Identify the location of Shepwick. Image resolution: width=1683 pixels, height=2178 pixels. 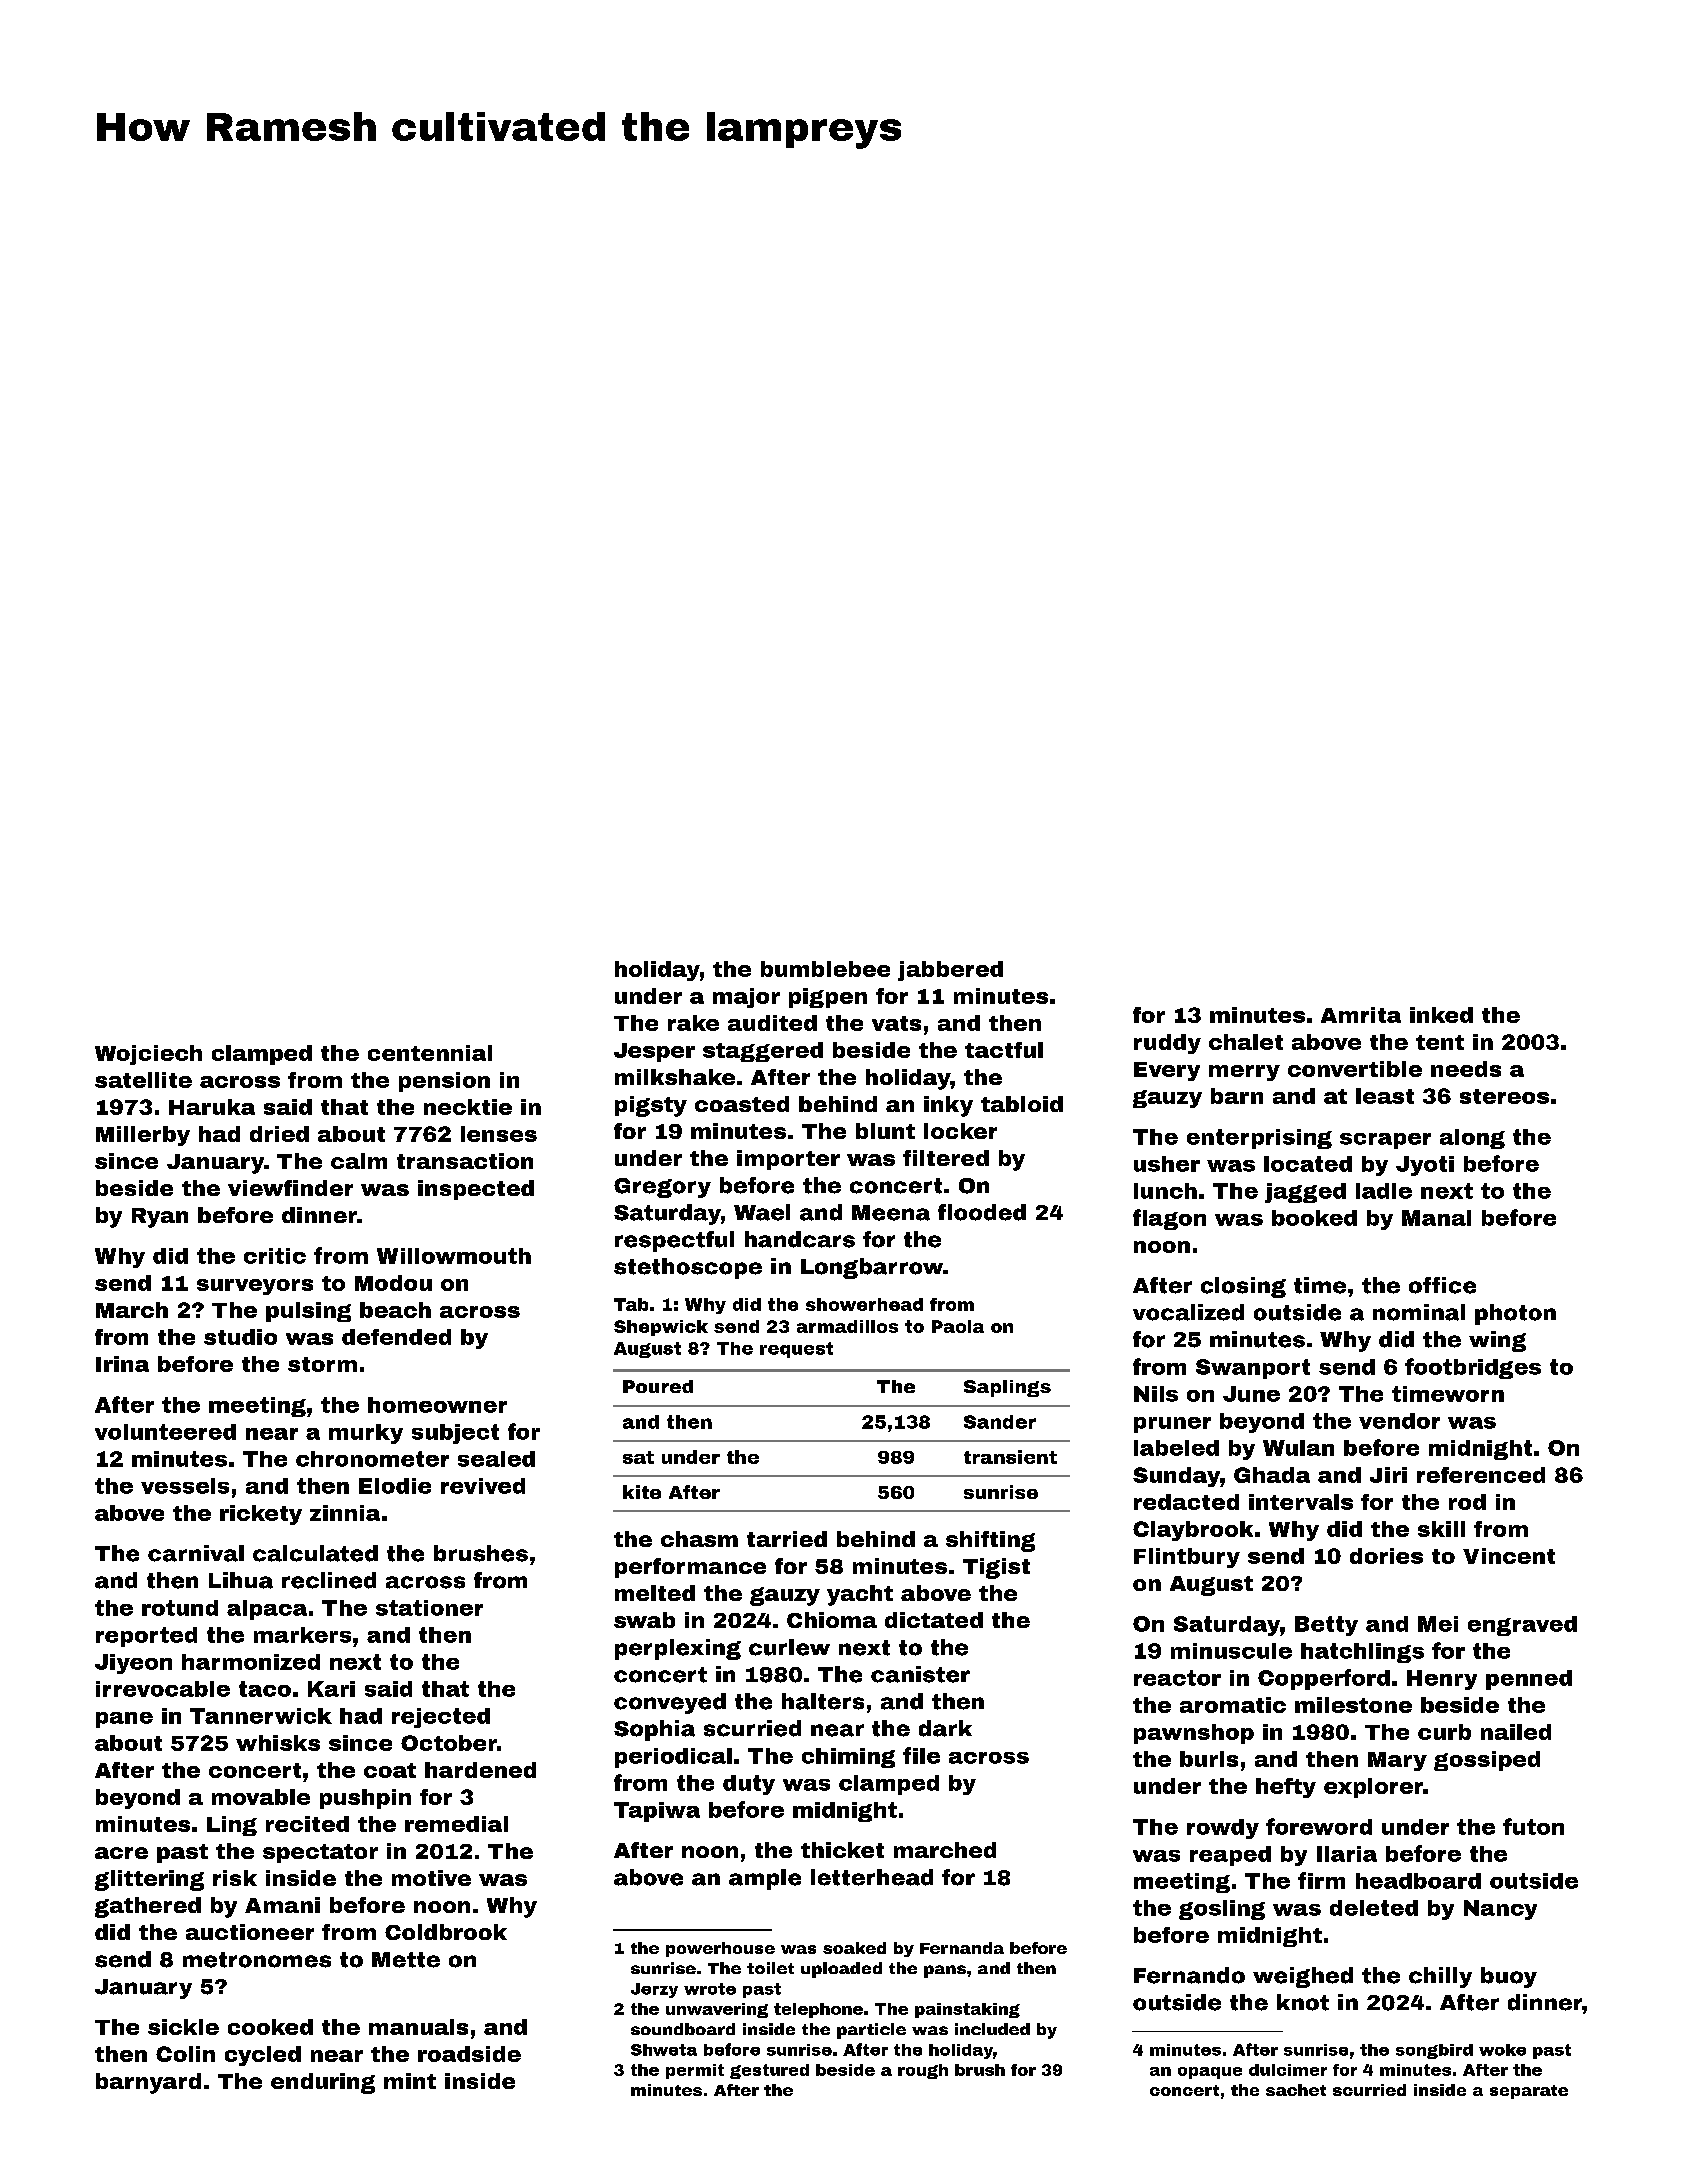
(661, 1328).
